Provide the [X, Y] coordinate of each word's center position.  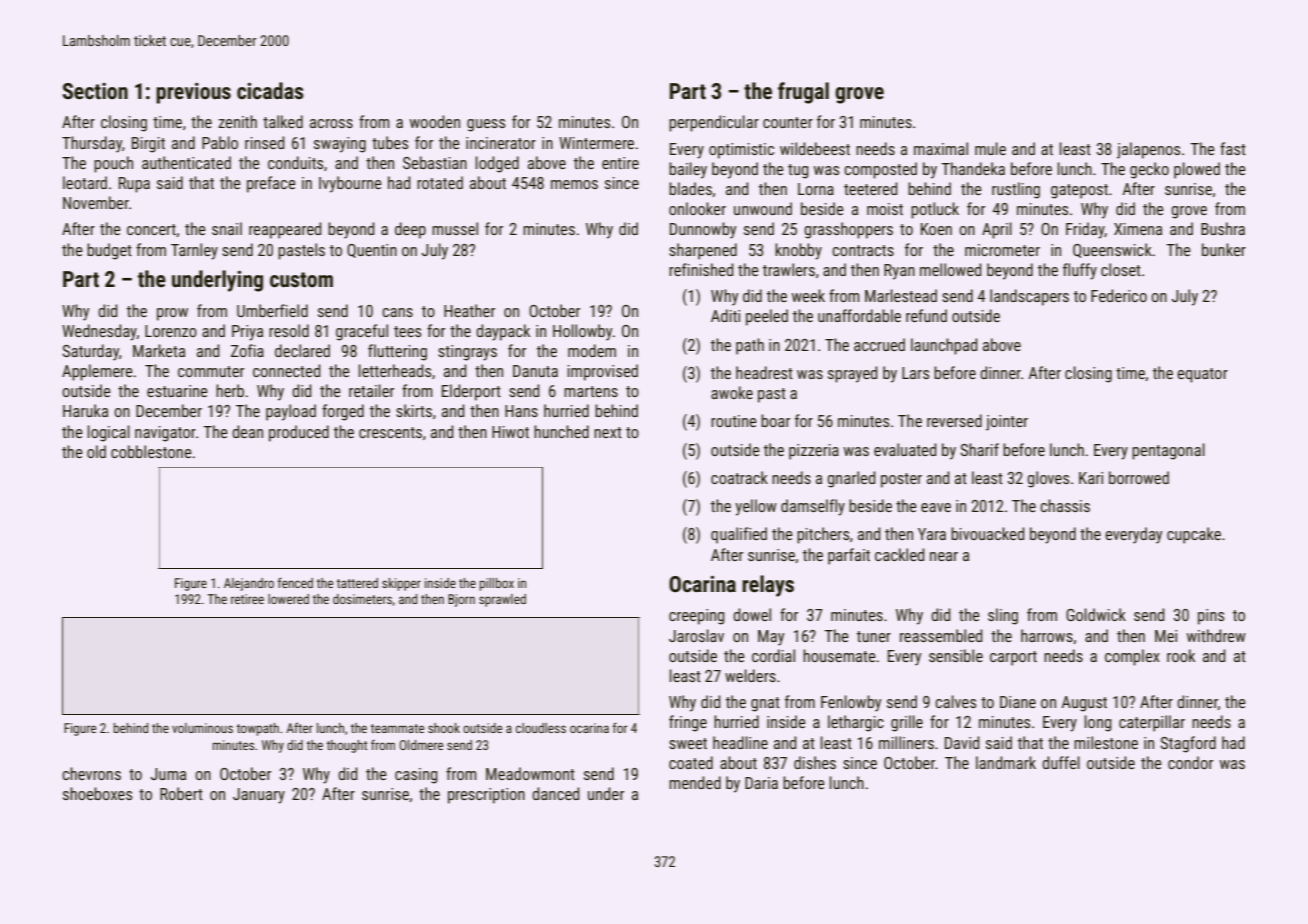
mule [990, 148]
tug [798, 171]
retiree [247, 599]
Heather [469, 310]
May [771, 638]
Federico [1119, 295]
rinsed [264, 142]
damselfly [813, 507]
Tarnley [194, 251]
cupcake [1194, 535]
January [259, 796]
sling [1003, 616]
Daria [761, 783]
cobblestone [151, 451]
